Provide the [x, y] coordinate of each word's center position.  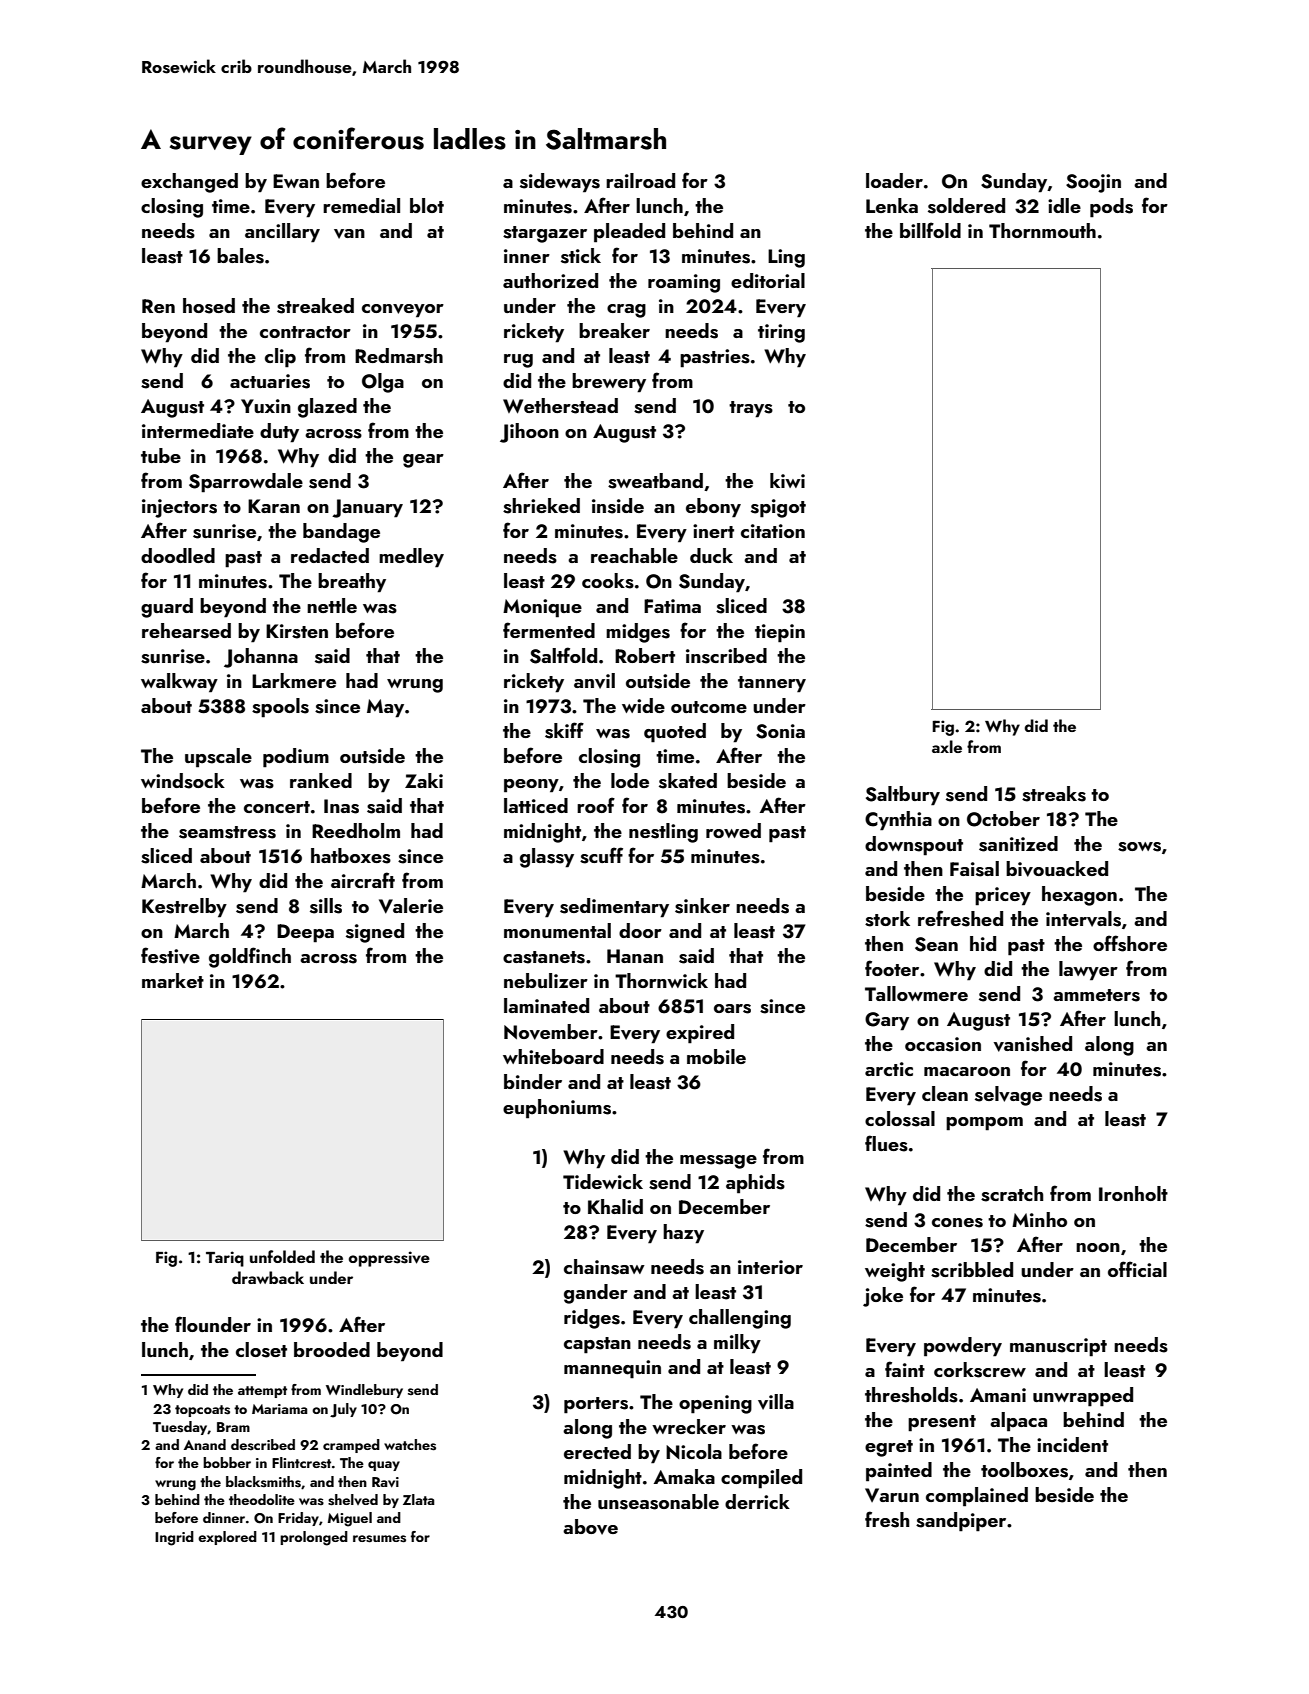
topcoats [202, 1411]
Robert [645, 655]
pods [1111, 208]
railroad [640, 180]
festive [170, 955]
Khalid [615, 1206]
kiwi [787, 480]
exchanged [189, 183]
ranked [321, 780]
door [640, 930]
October [1003, 819]
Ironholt [1133, 1193]
